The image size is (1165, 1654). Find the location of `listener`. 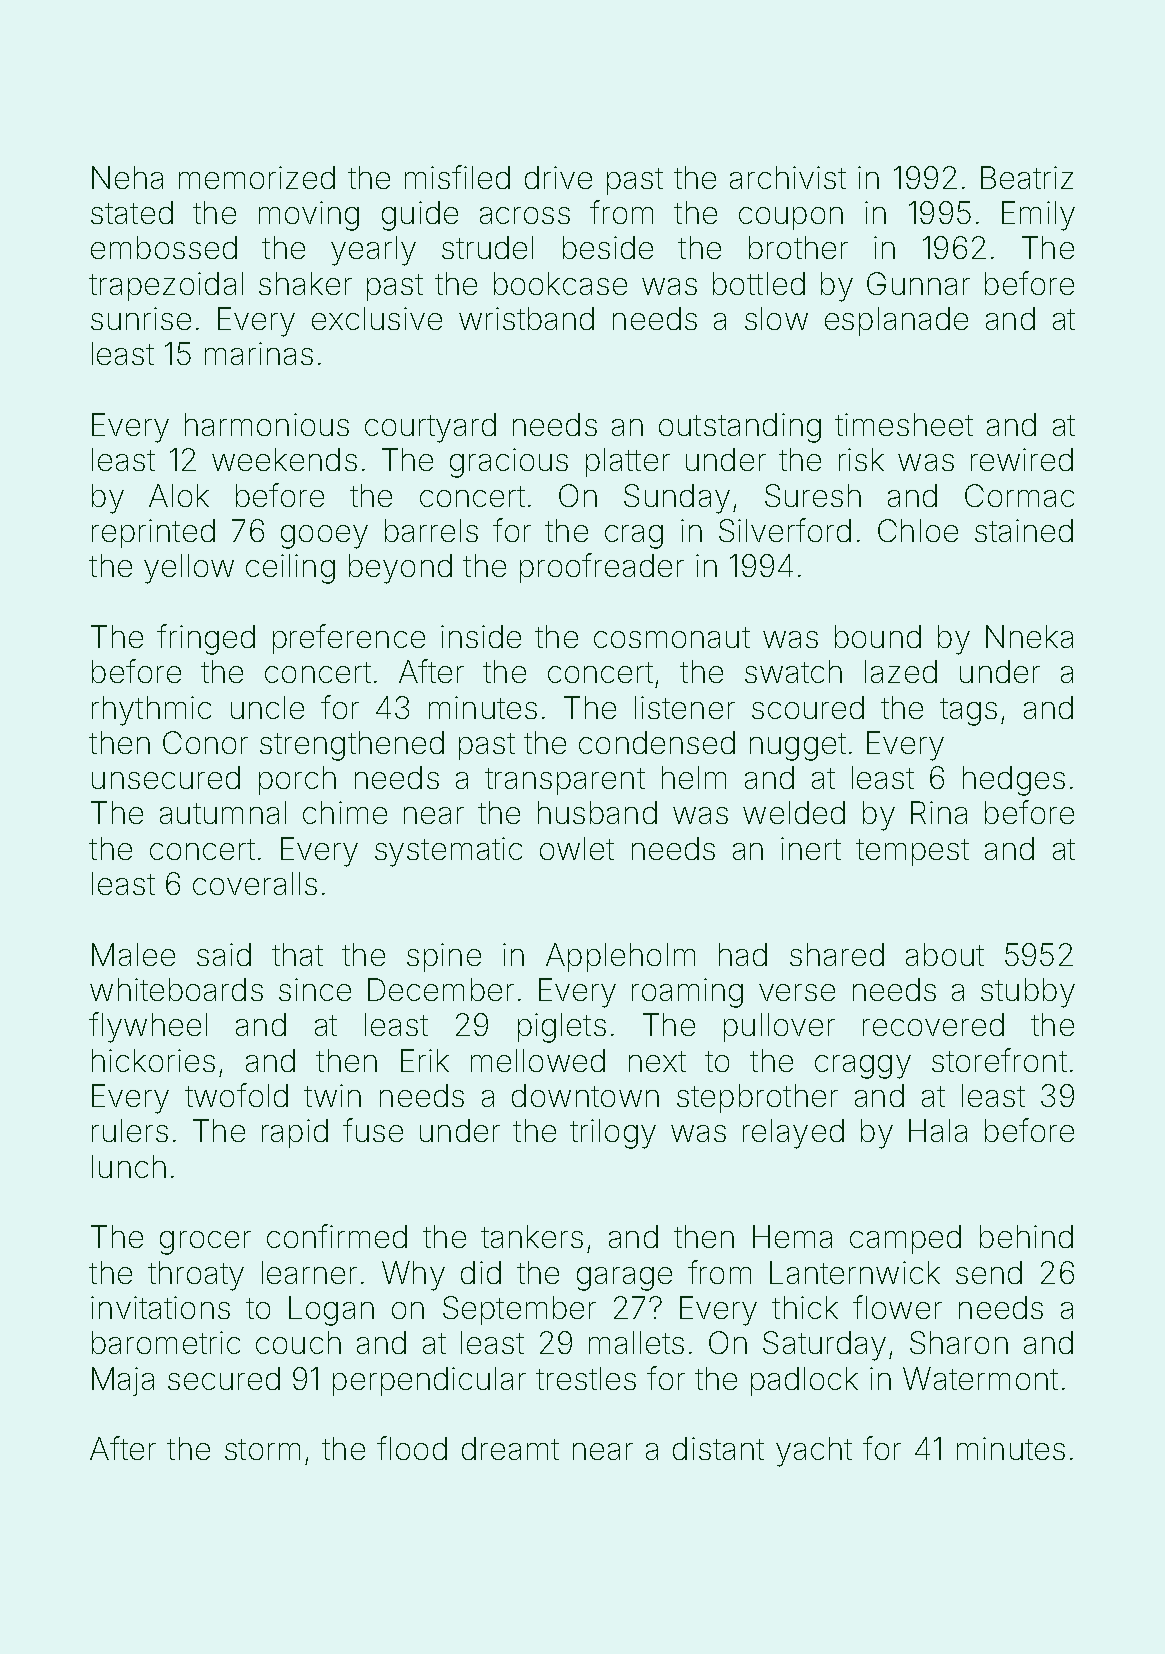

listener is located at coordinates (685, 707).
